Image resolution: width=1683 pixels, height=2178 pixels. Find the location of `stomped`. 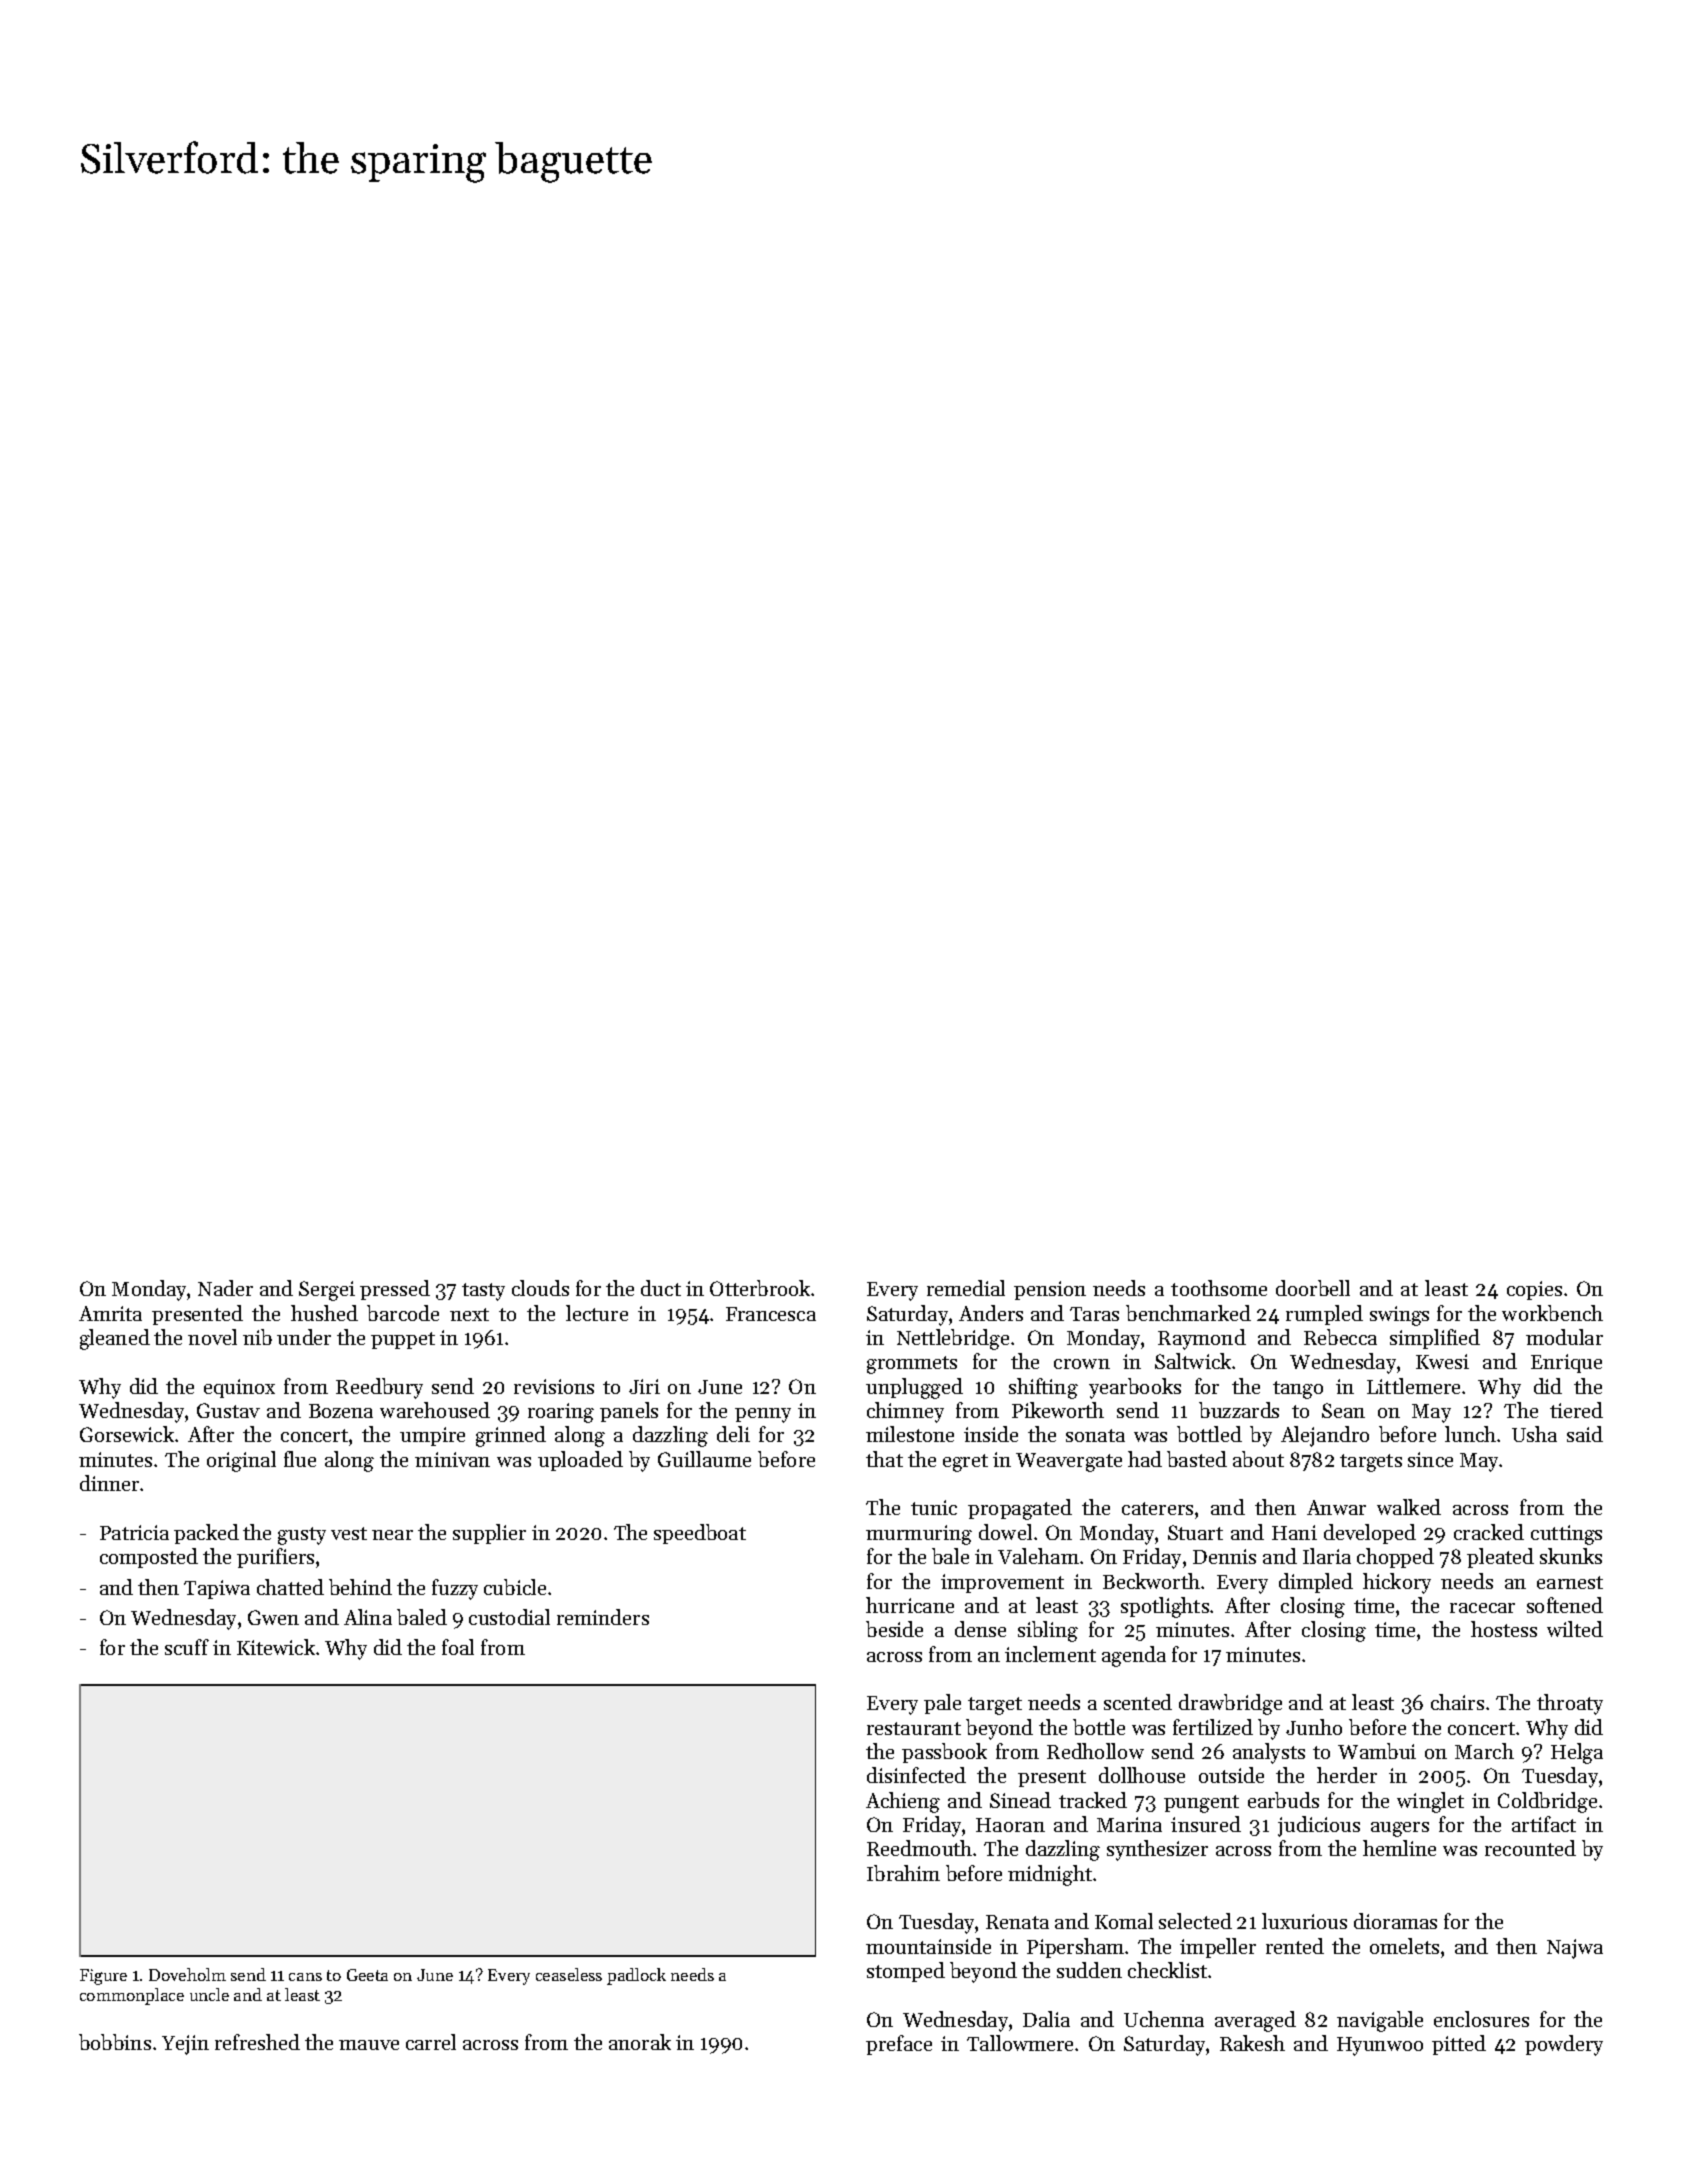

stomped is located at coordinates (906, 1972).
